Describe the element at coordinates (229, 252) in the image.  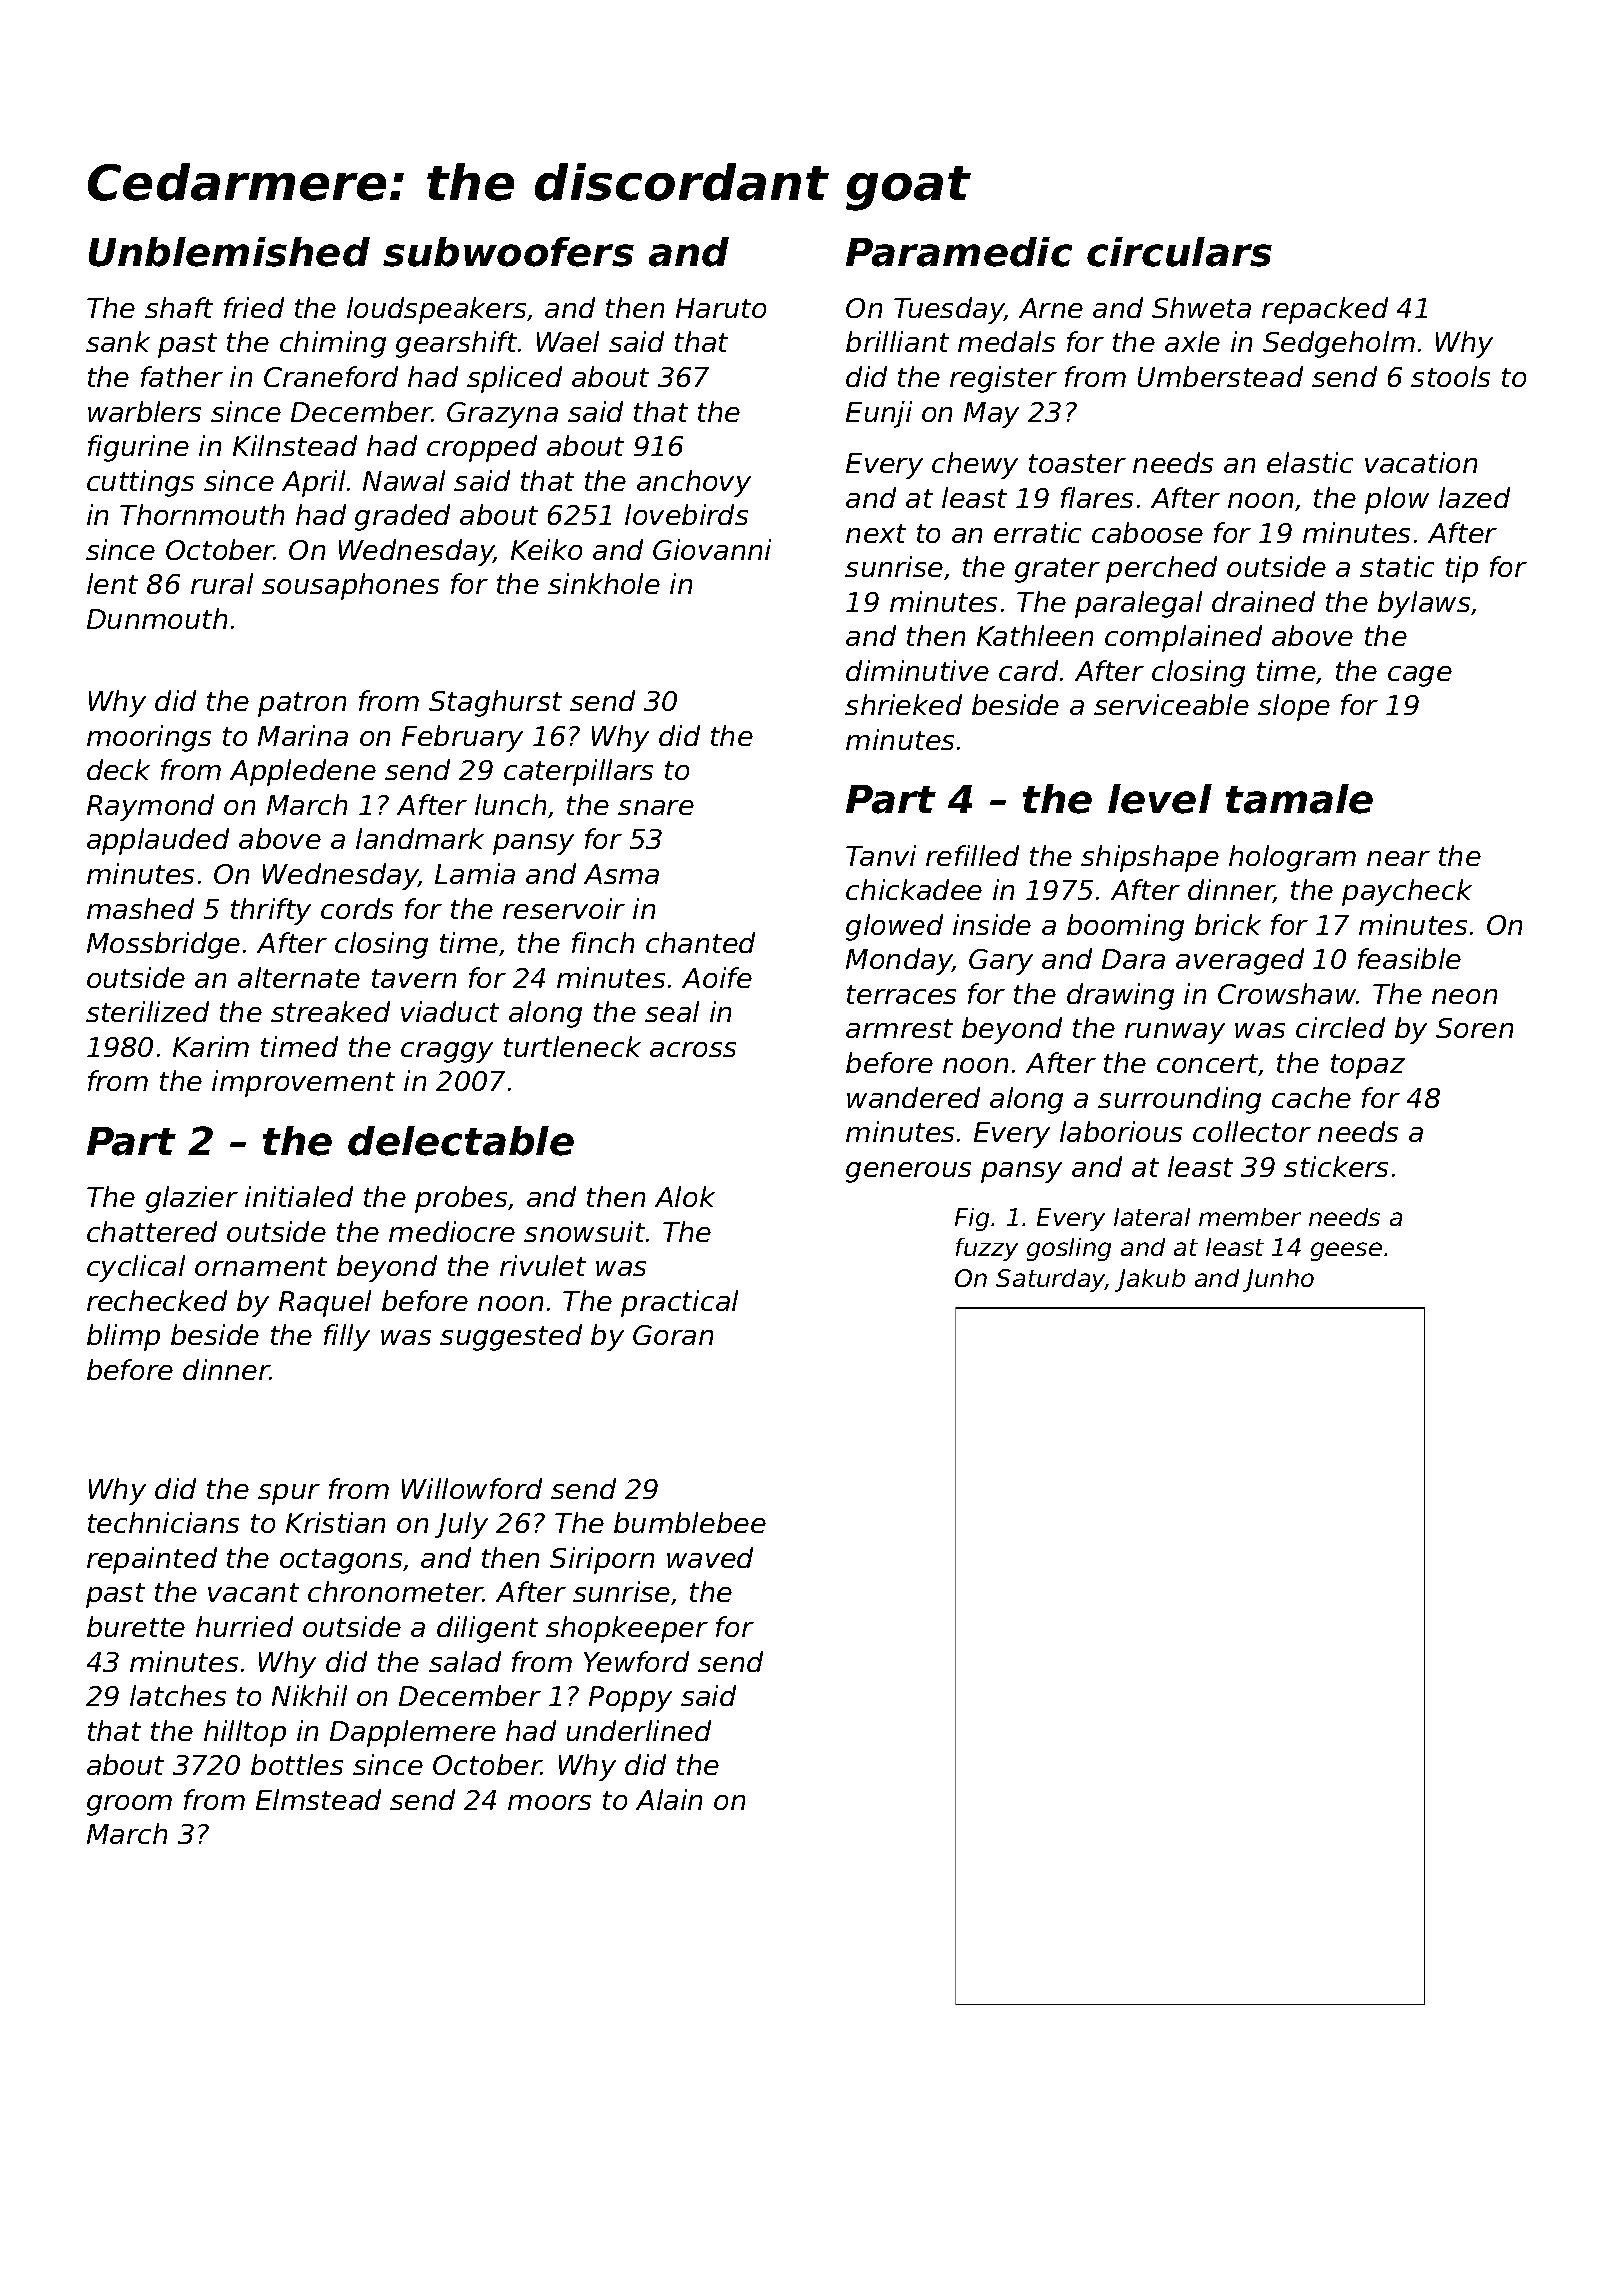
I see `Unblemished` at that location.
